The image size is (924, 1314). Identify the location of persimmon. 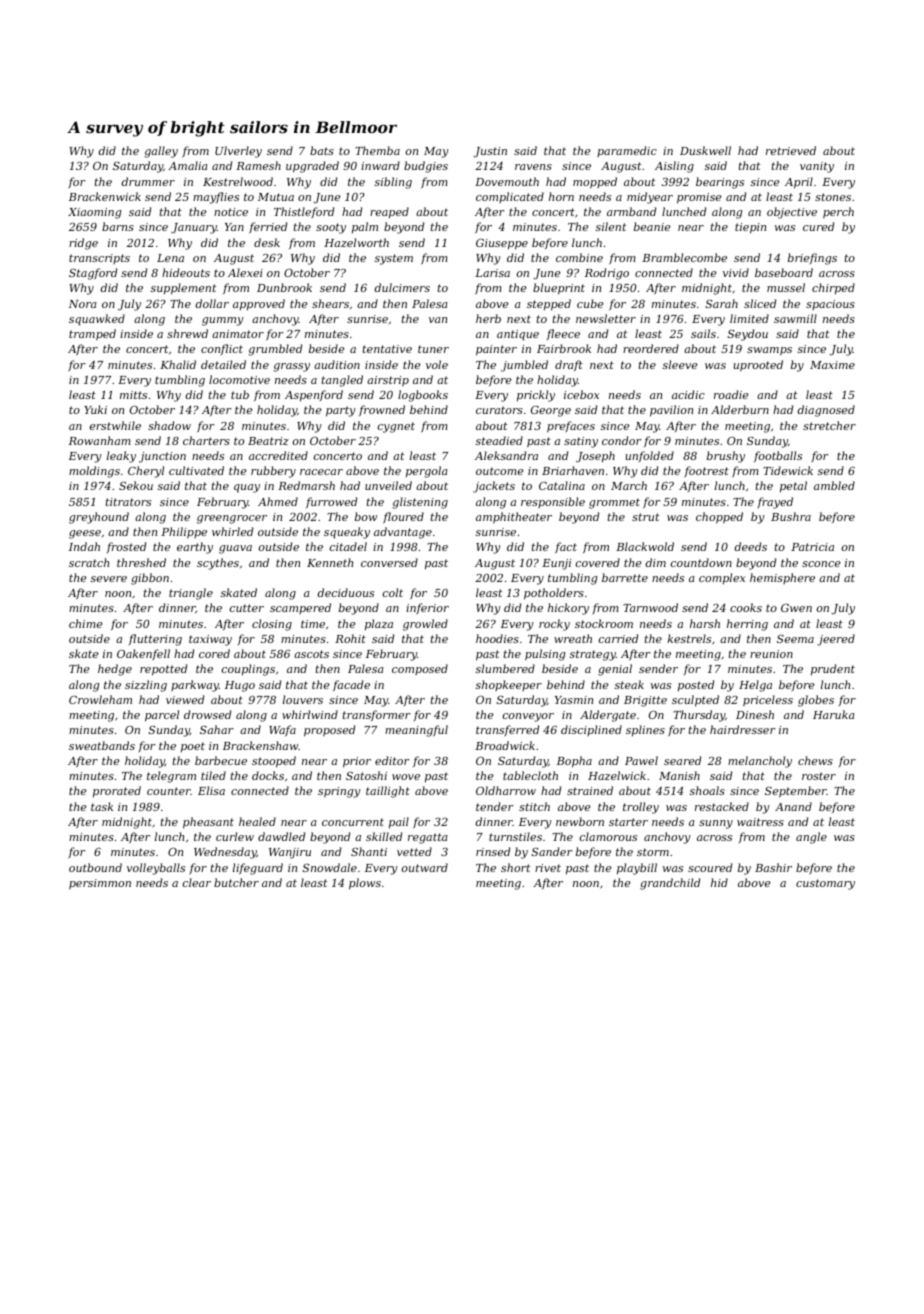
(100, 884).
